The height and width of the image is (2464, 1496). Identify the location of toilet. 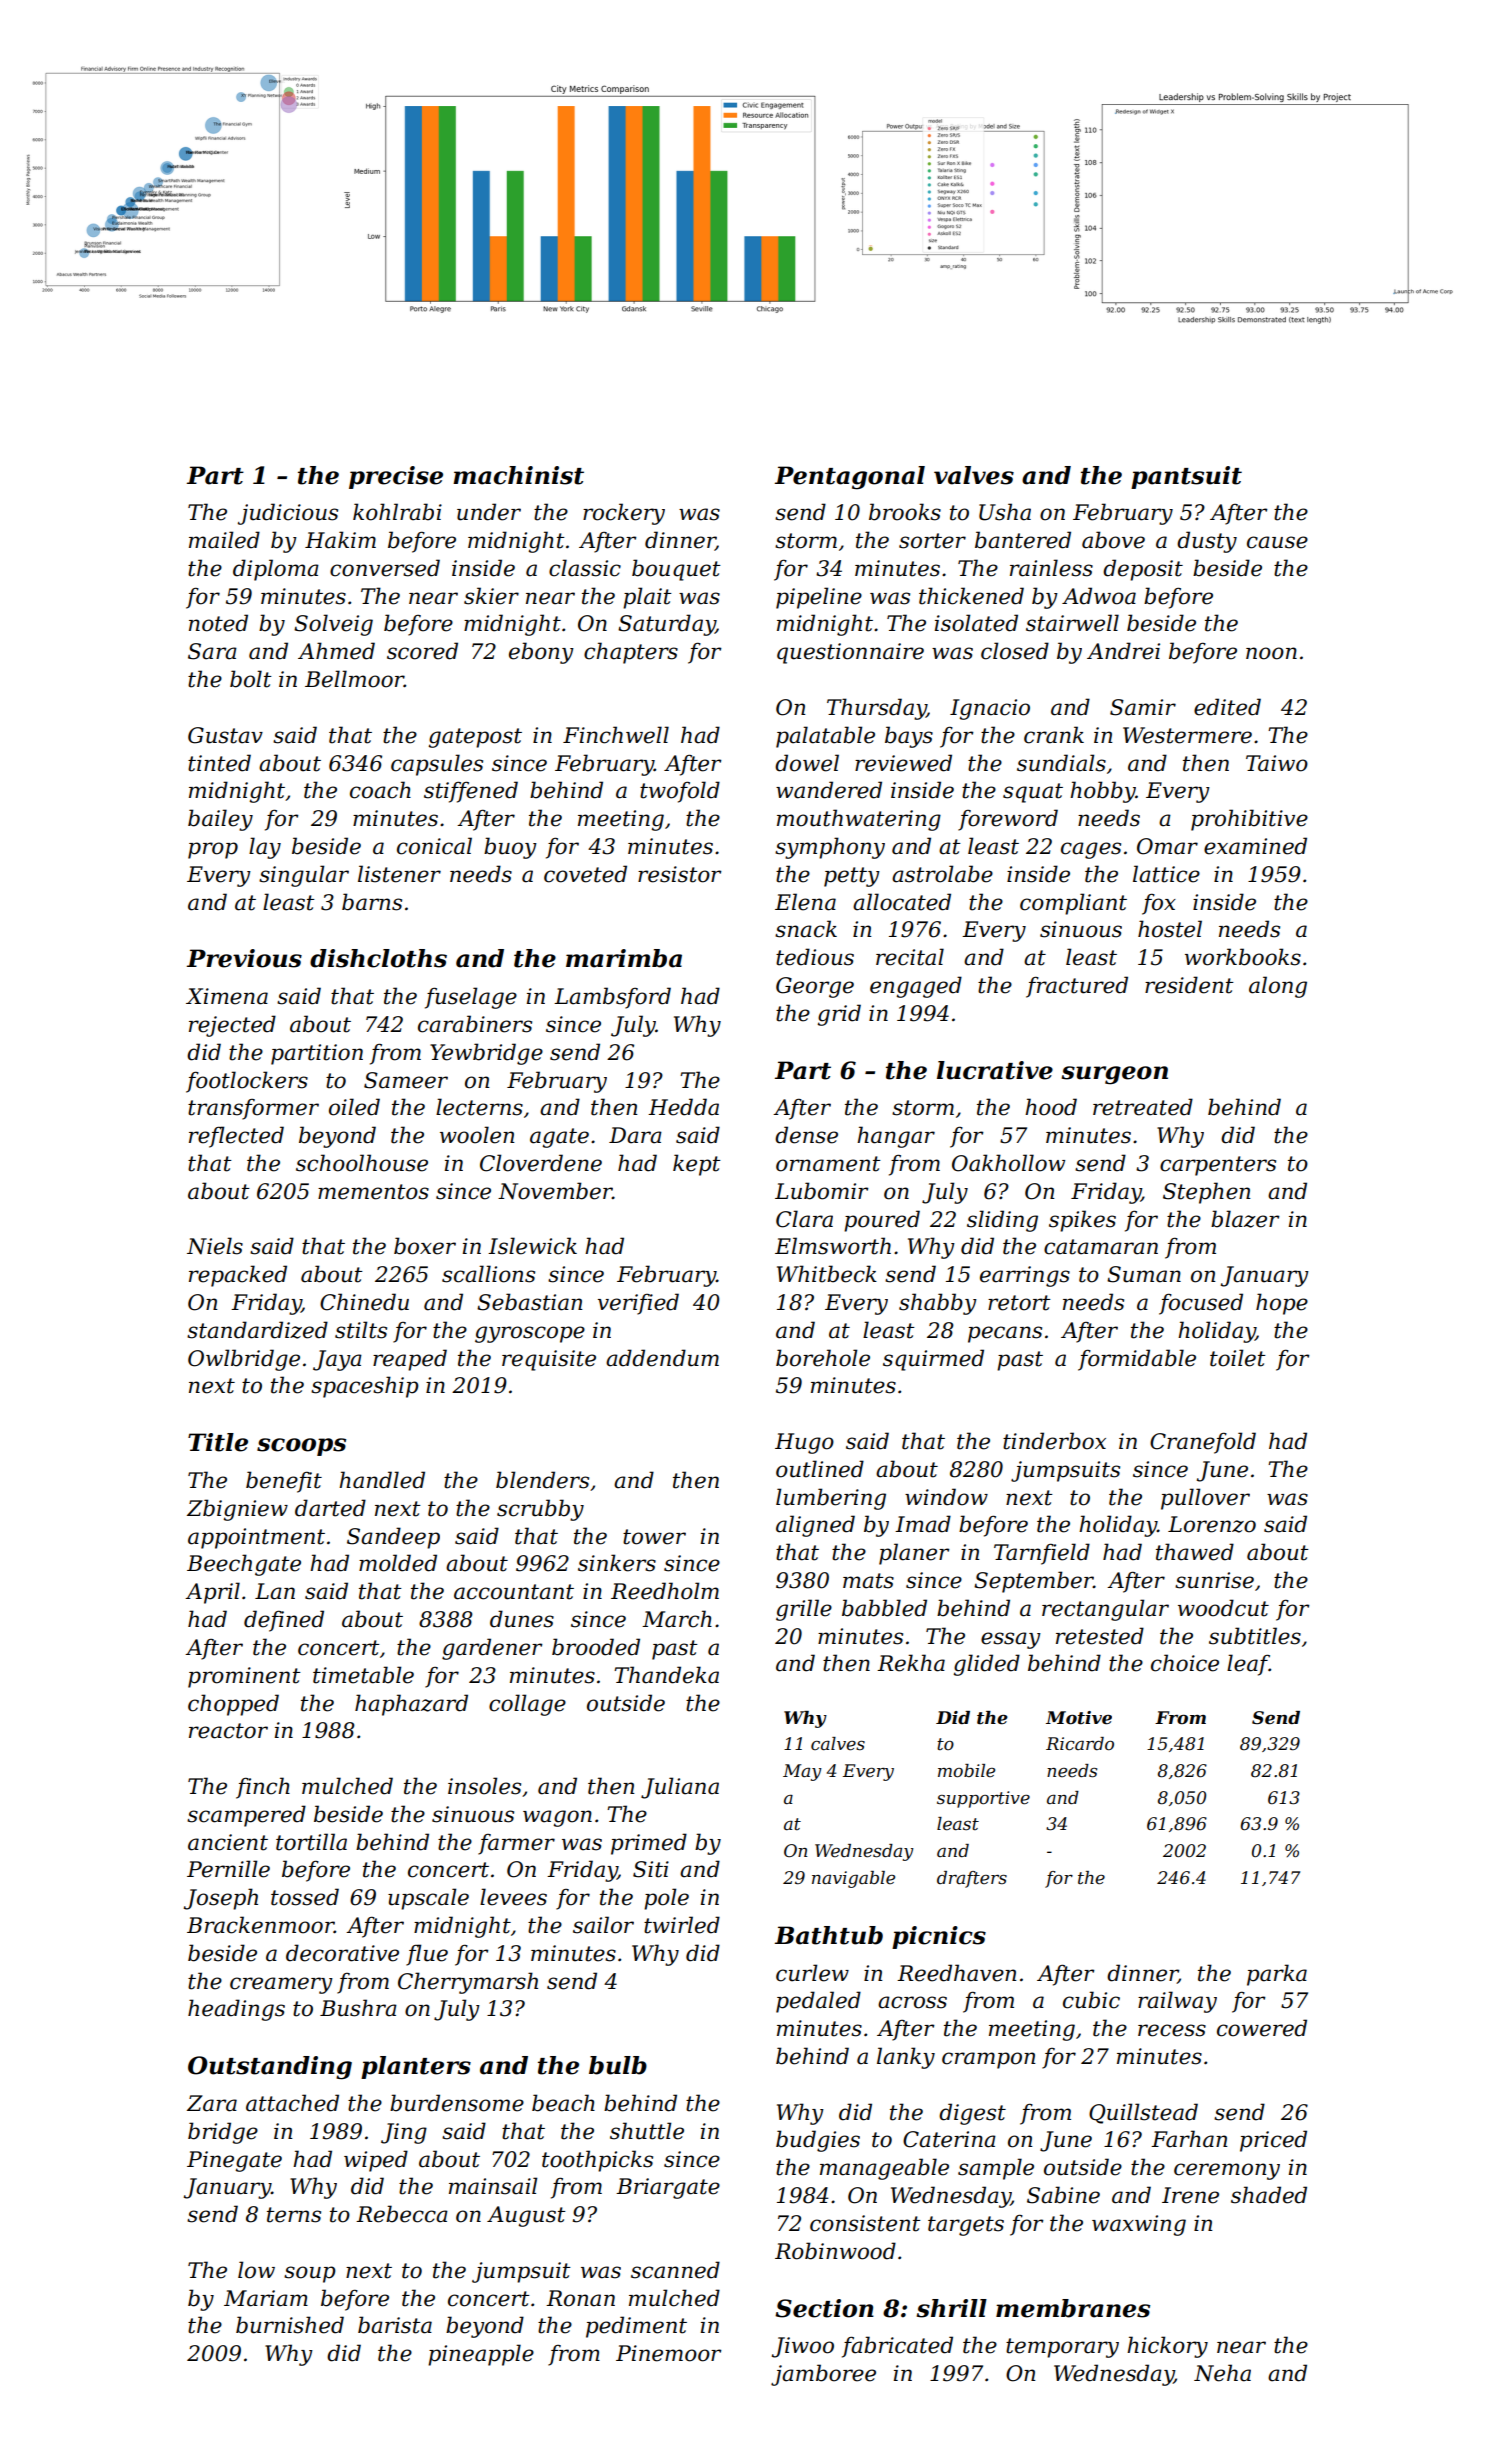
(1238, 1358).
